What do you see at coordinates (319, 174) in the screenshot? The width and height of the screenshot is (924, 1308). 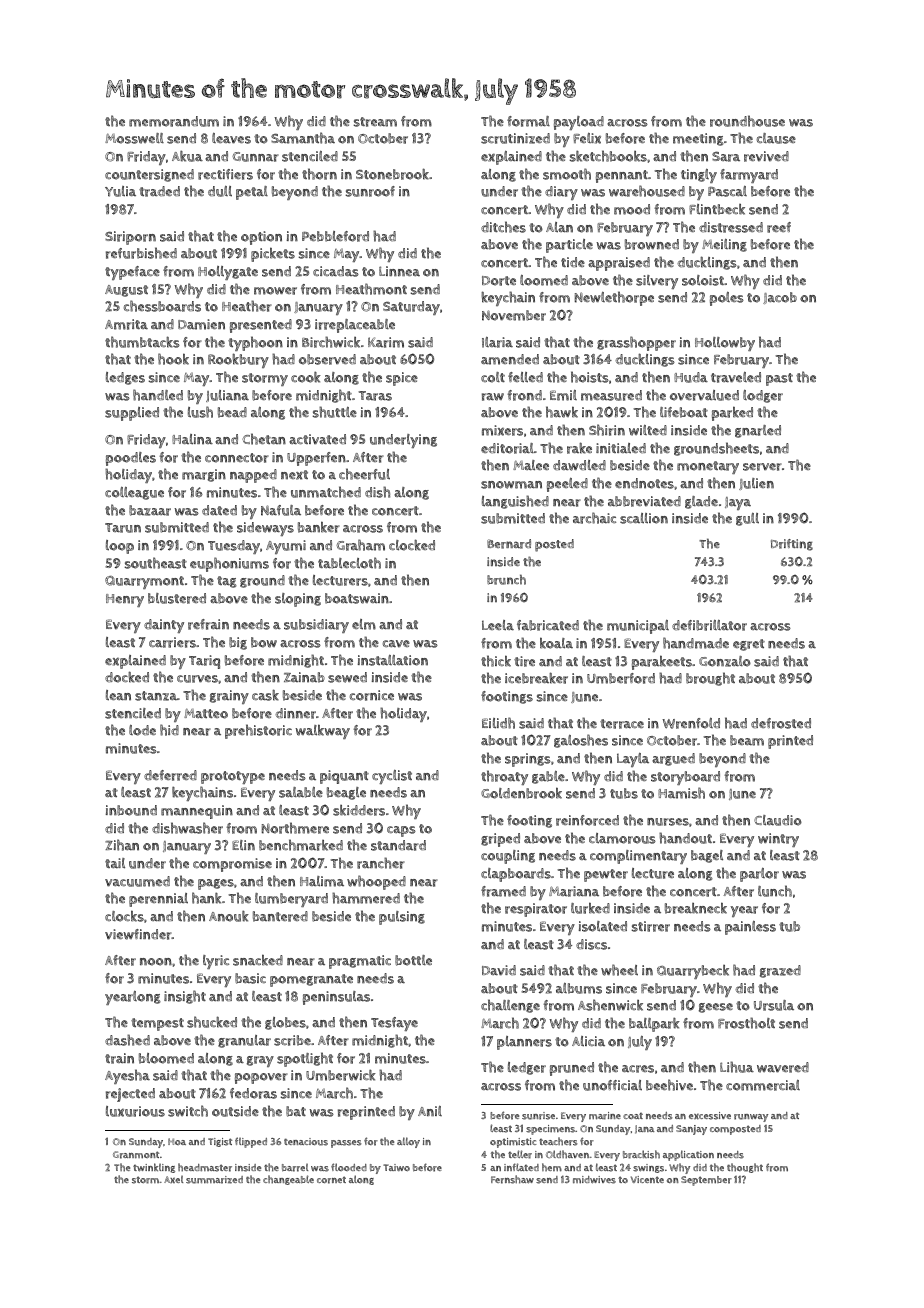 I see `thorn` at bounding box center [319, 174].
